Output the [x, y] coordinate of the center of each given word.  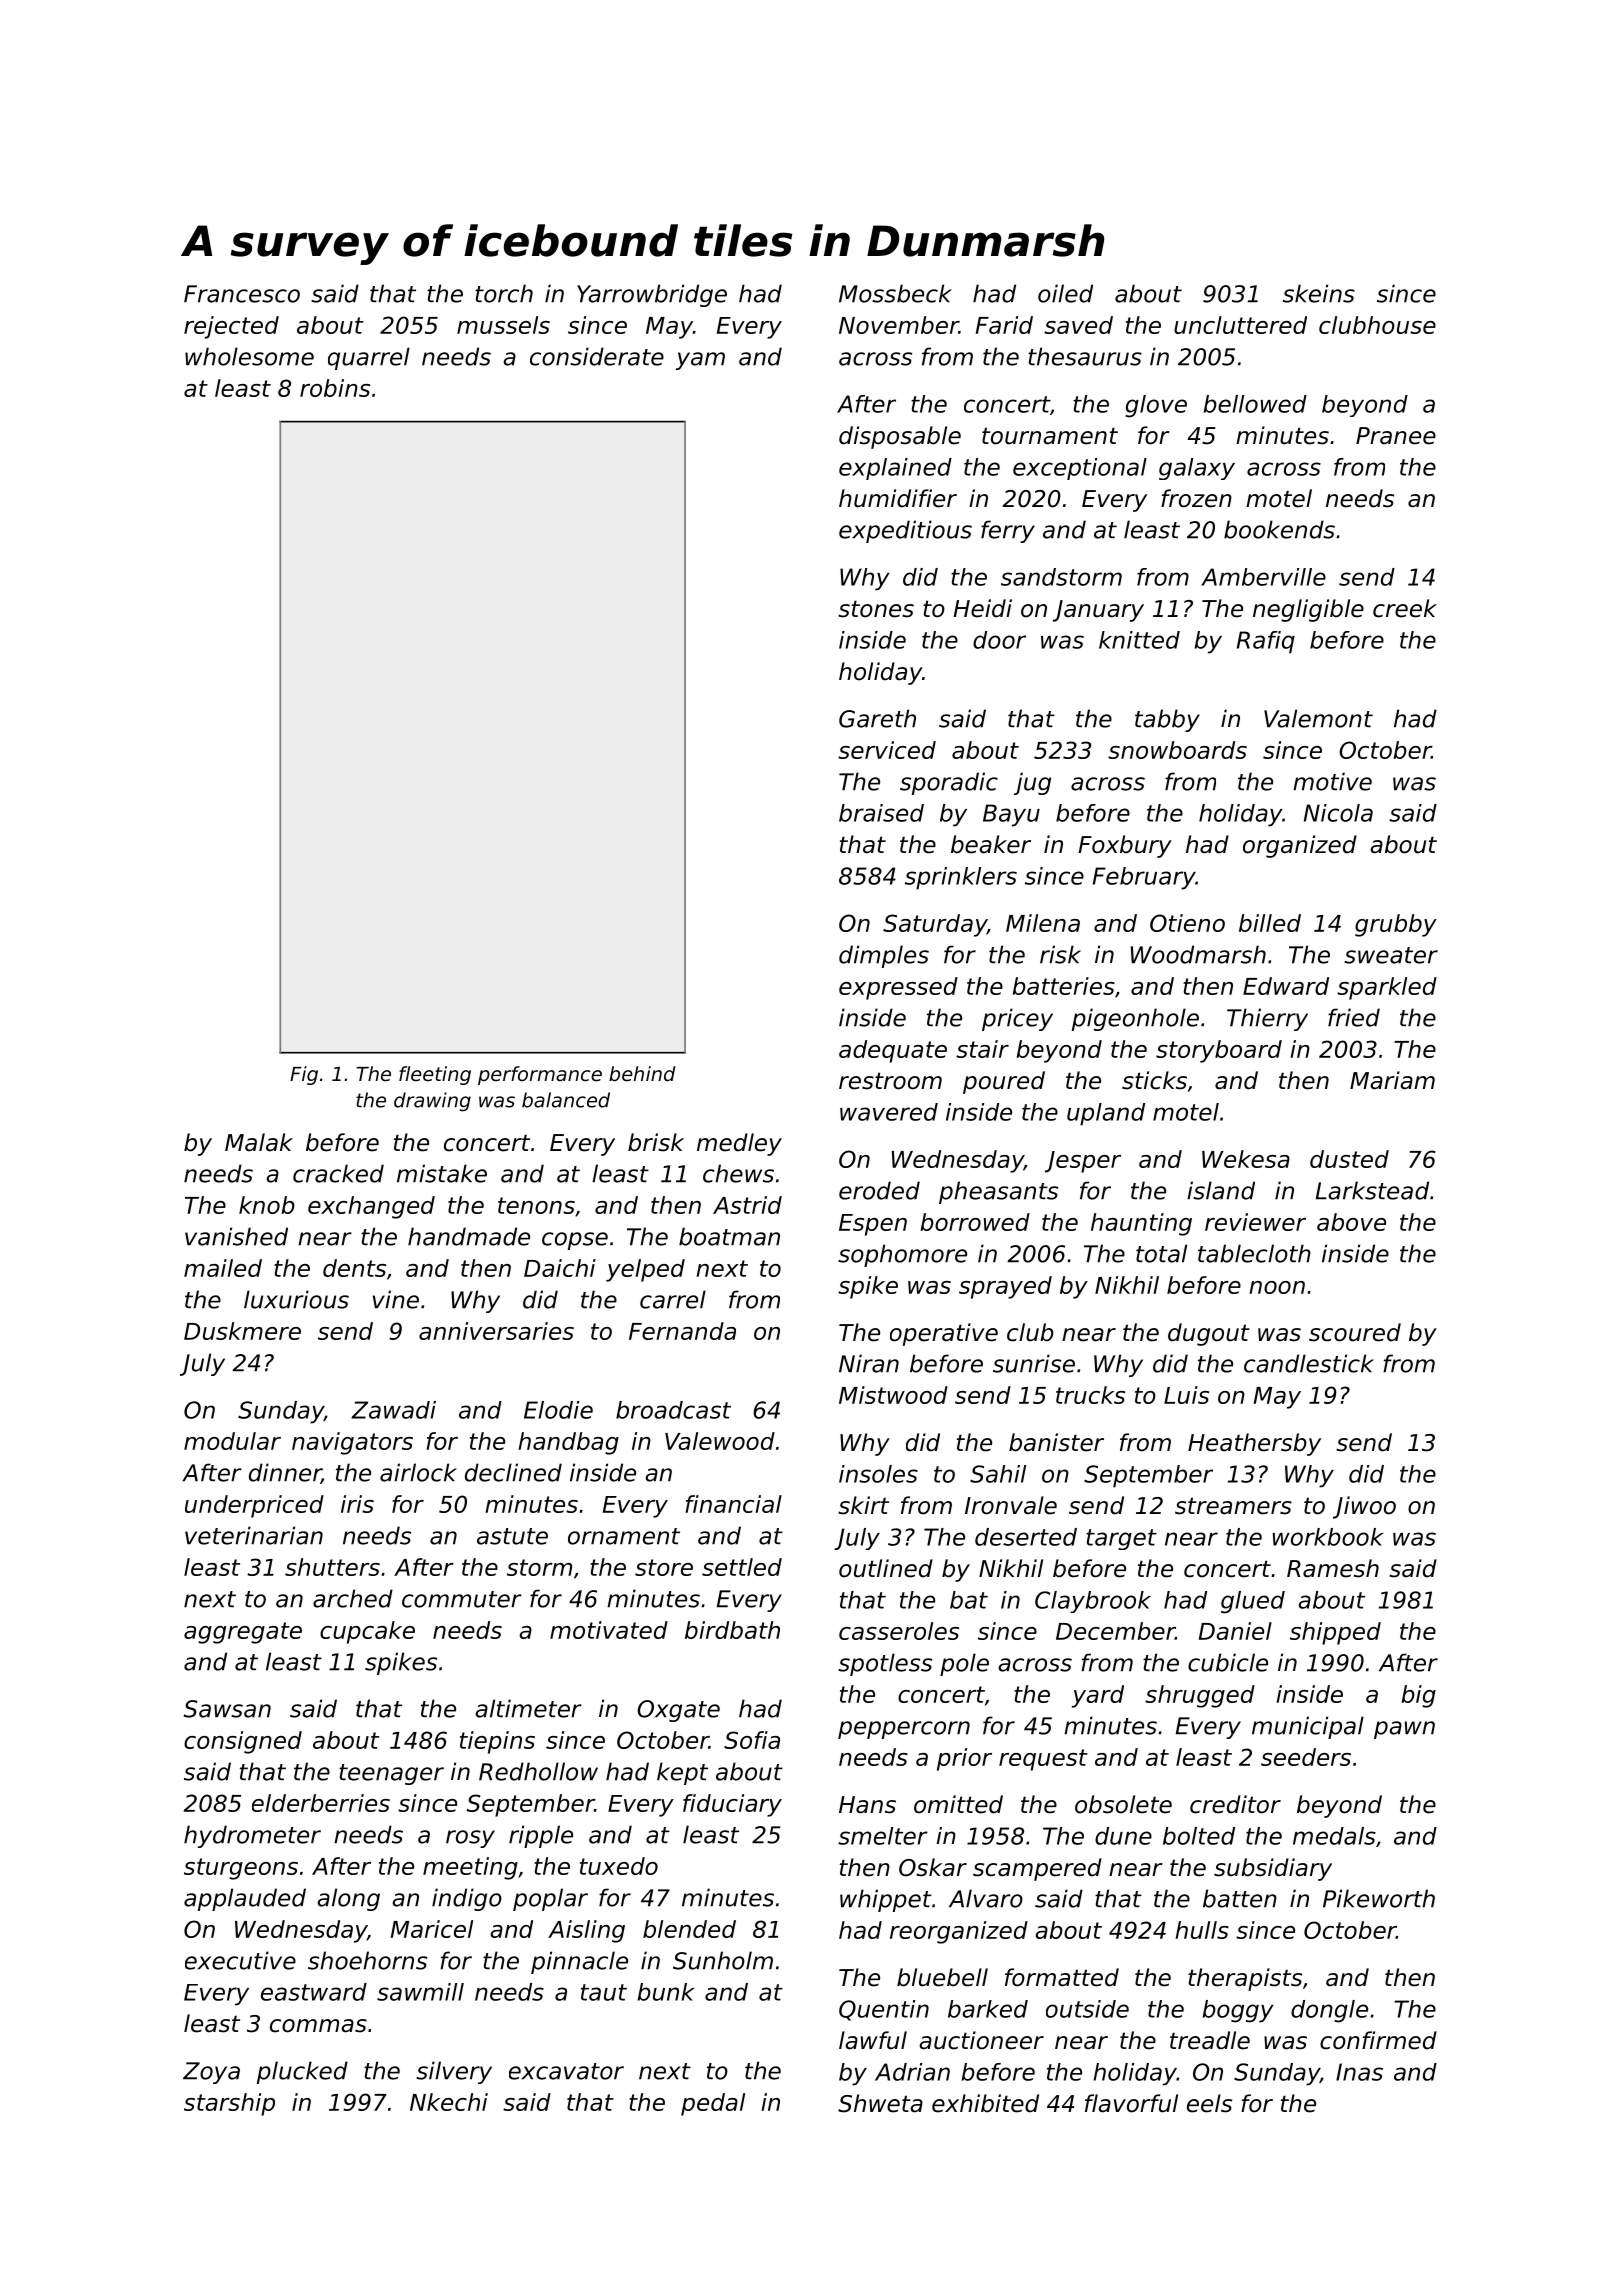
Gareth [877, 718]
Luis [1186, 1395]
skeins [1319, 293]
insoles [878, 1474]
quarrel [369, 358]
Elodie [558, 1410]
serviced [887, 750]
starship [229, 2104]
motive [1332, 781]
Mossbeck [895, 293]
